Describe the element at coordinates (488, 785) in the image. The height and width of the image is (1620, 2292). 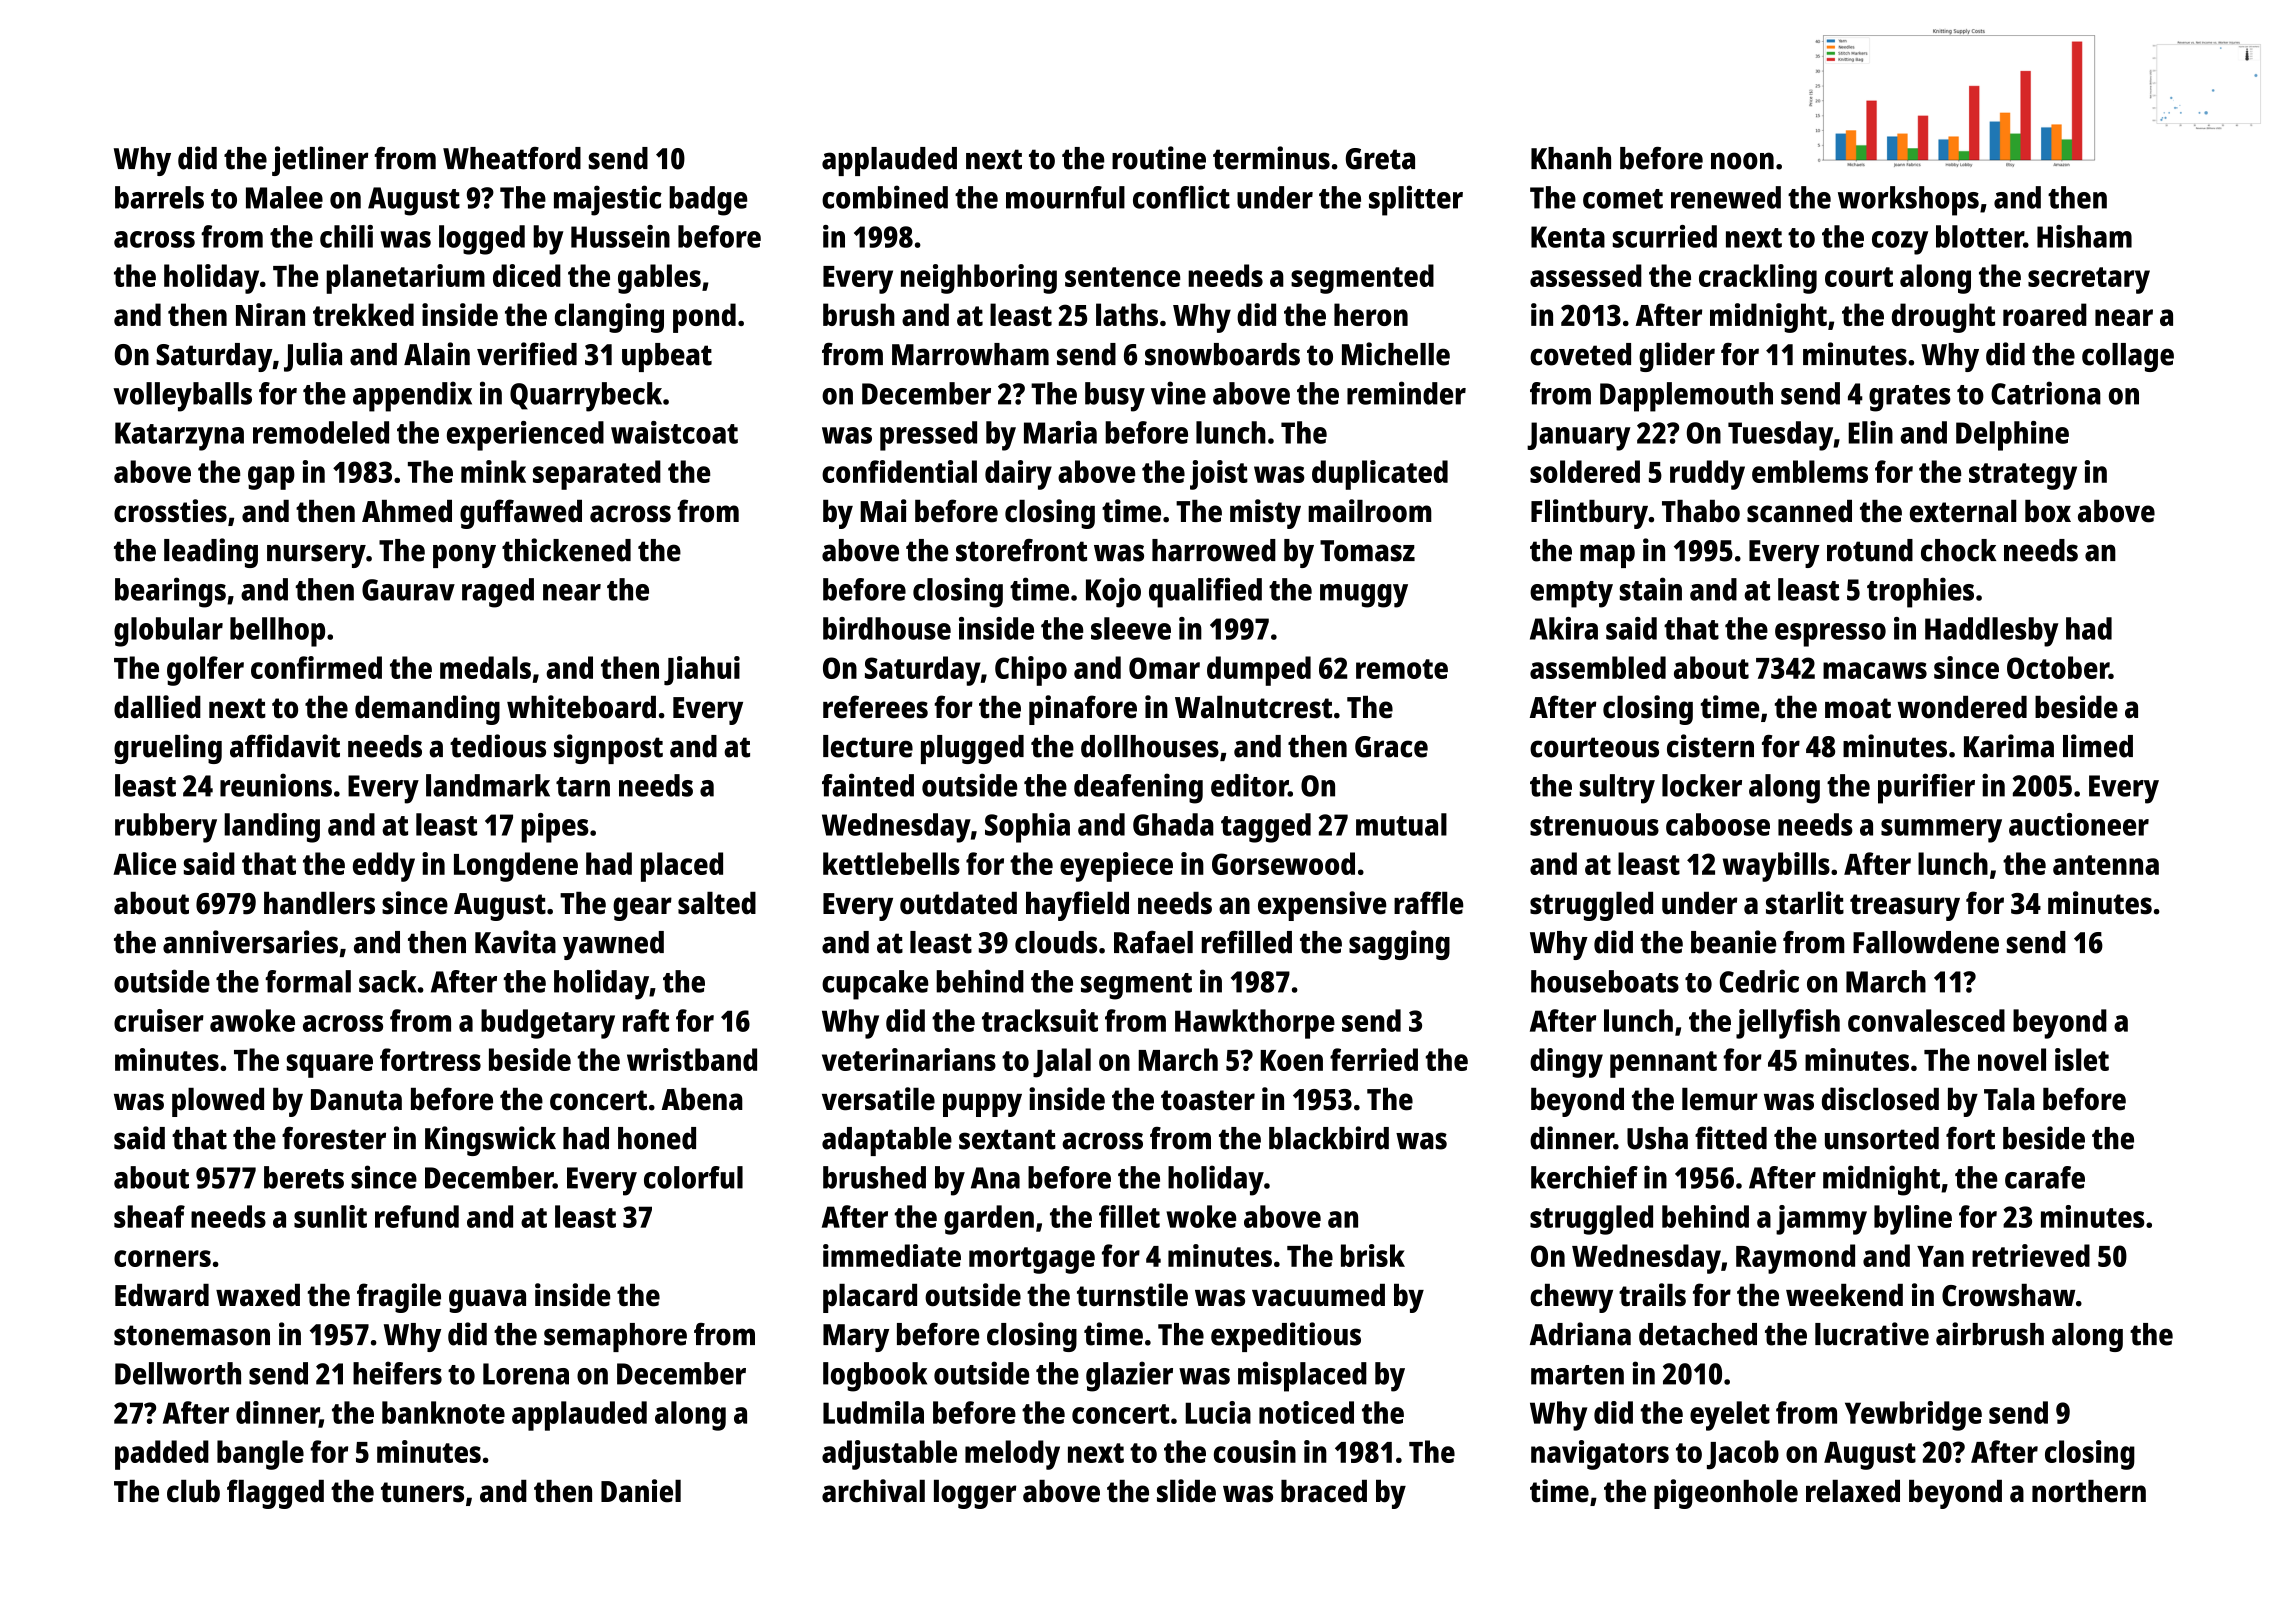
I see `landmark` at that location.
